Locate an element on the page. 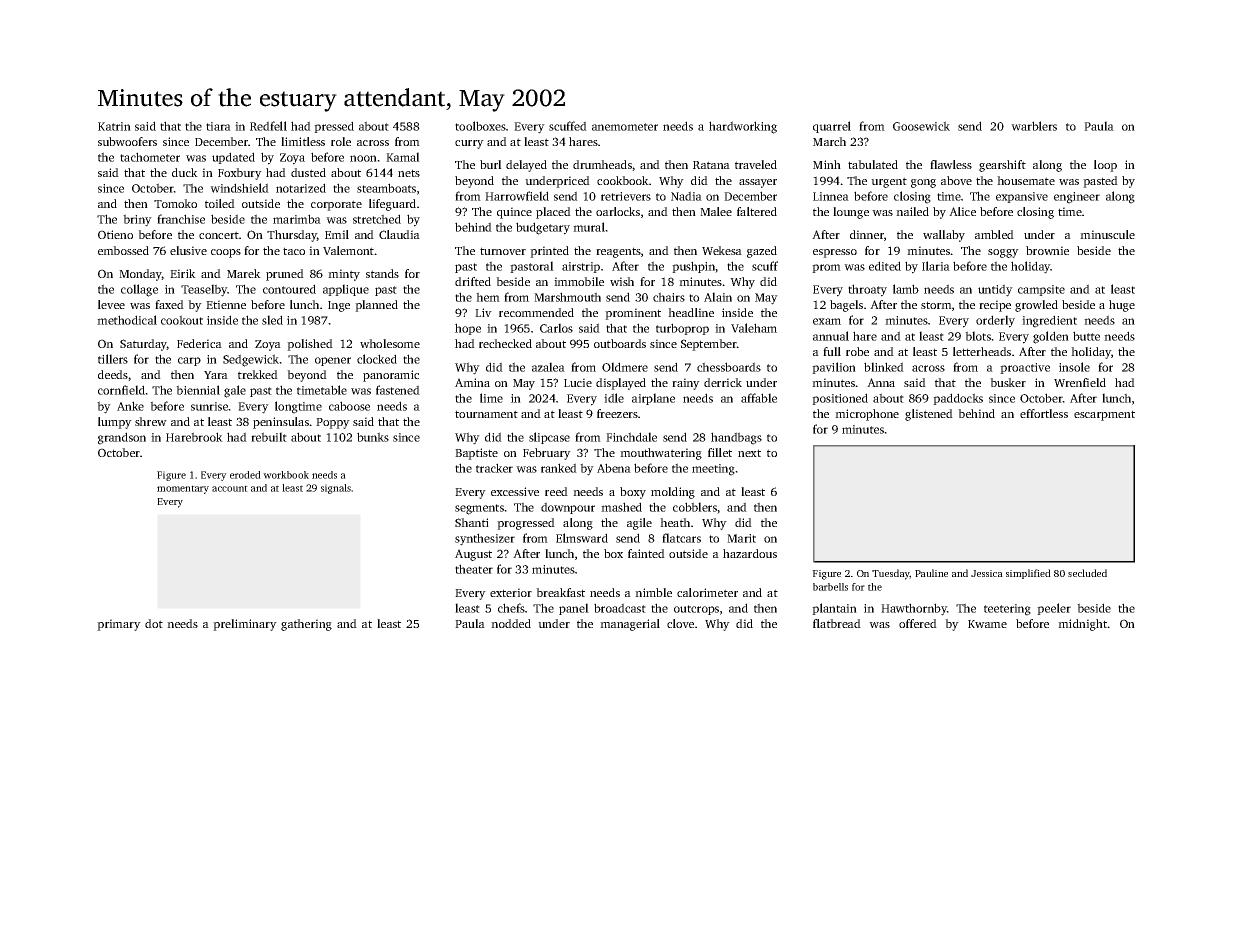 Image resolution: width=1233 pixels, height=952 pixels. nodded is located at coordinates (511, 623).
